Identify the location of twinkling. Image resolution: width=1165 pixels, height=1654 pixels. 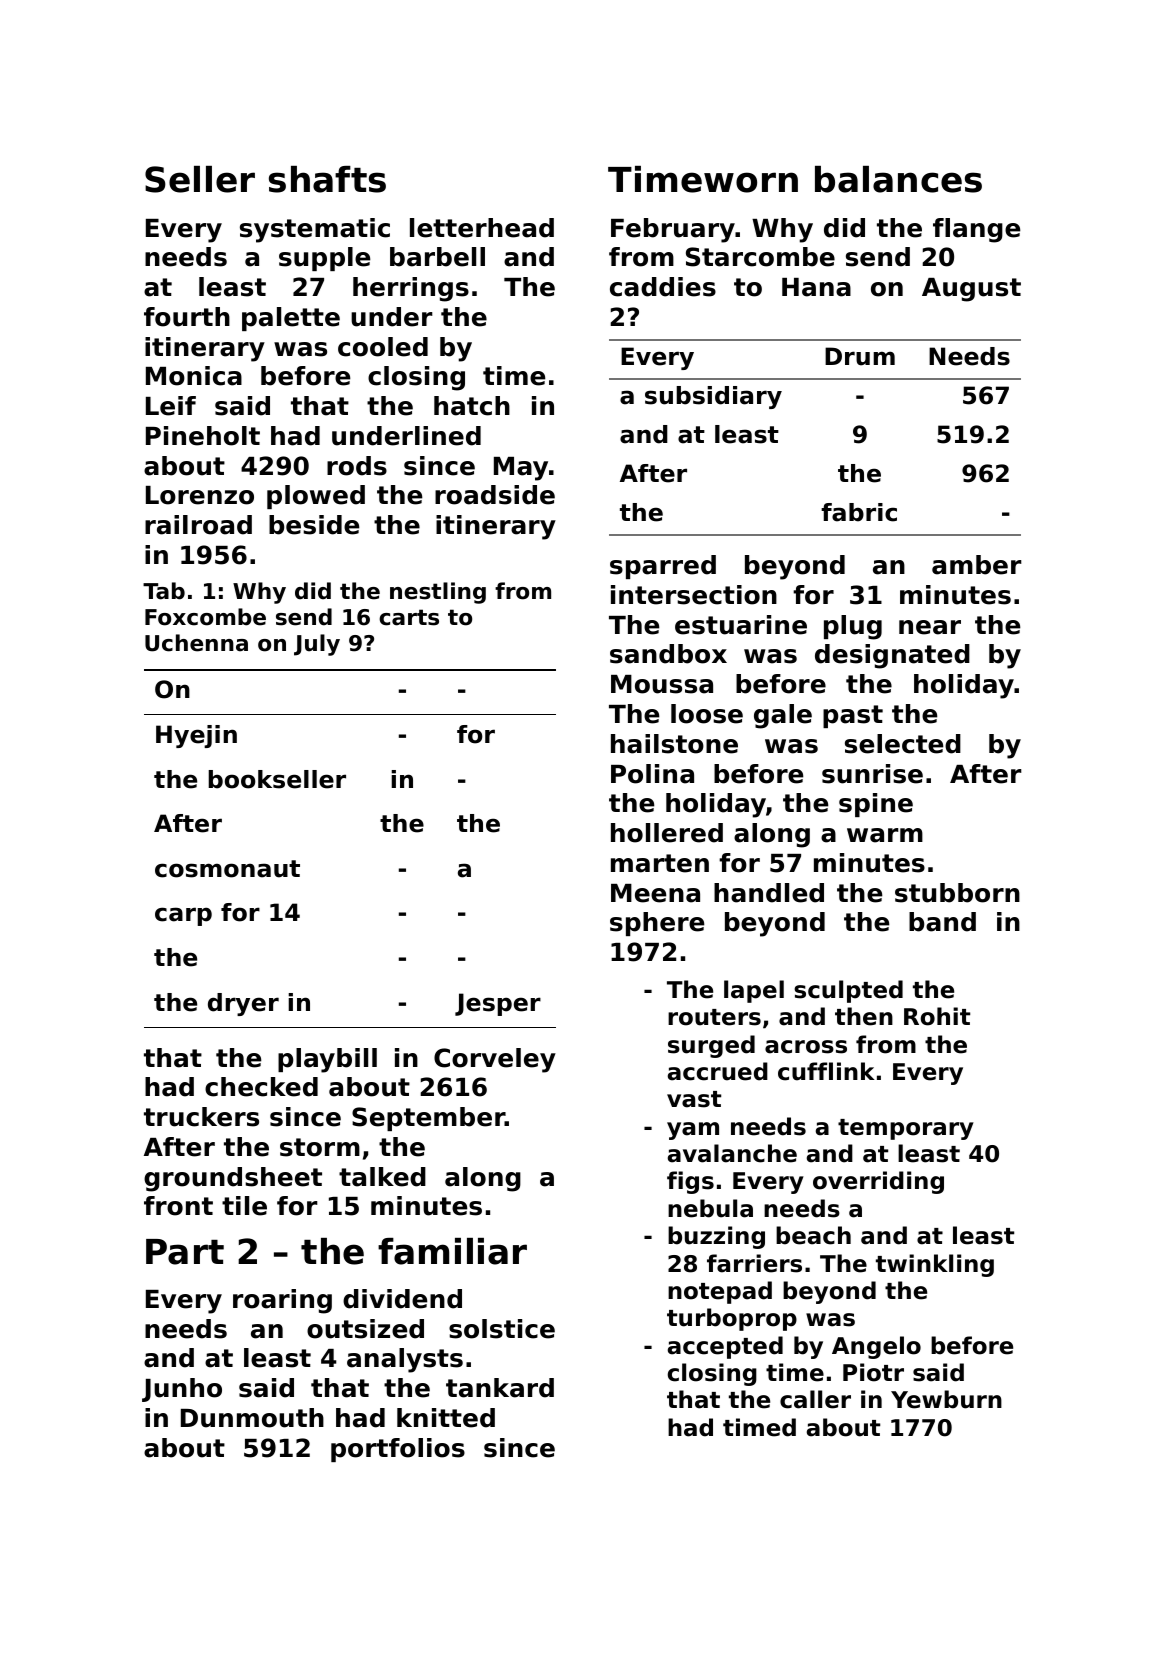
(935, 1265).
